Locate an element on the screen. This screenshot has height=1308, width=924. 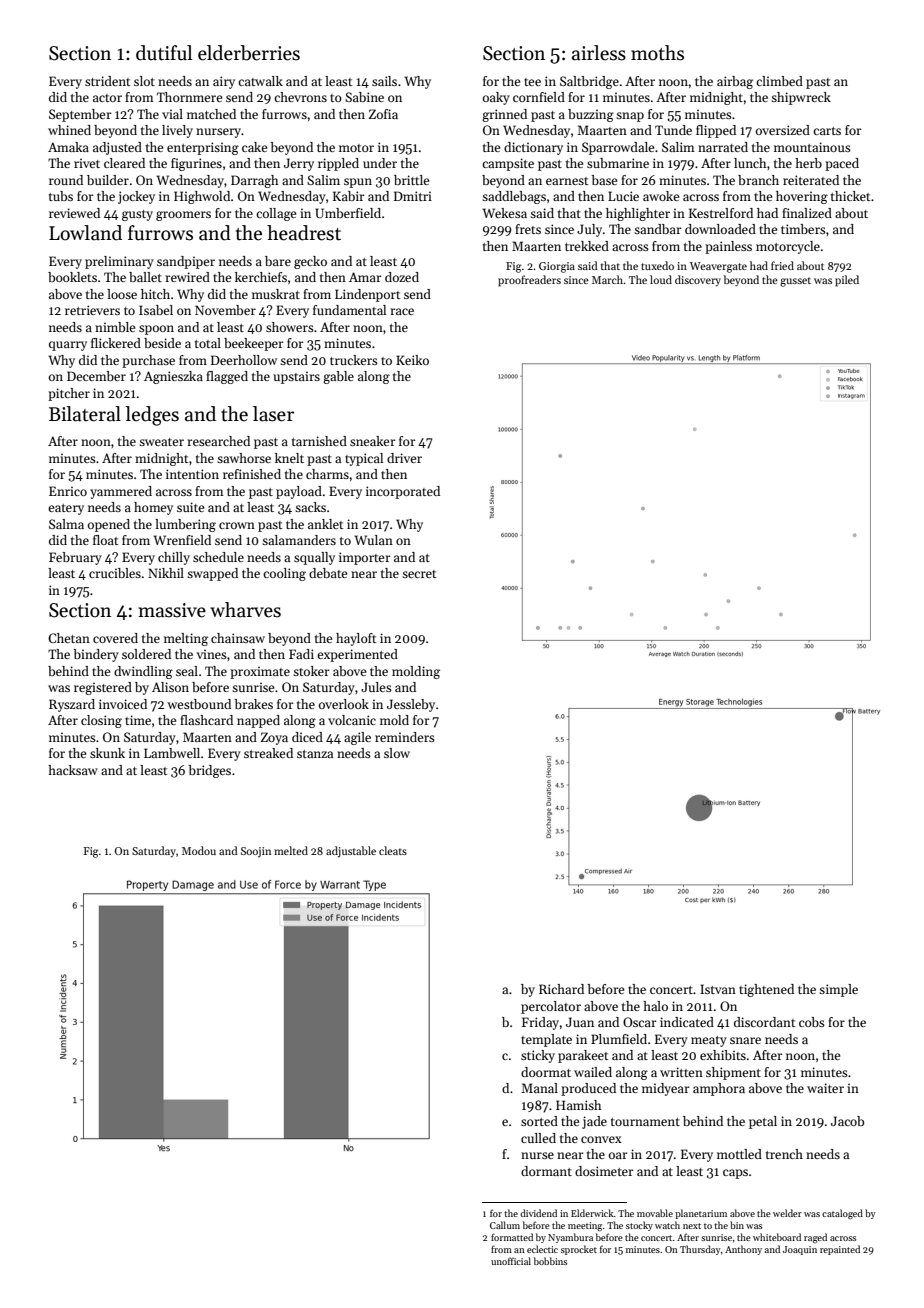
Bilateral is located at coordinates (85, 414).
